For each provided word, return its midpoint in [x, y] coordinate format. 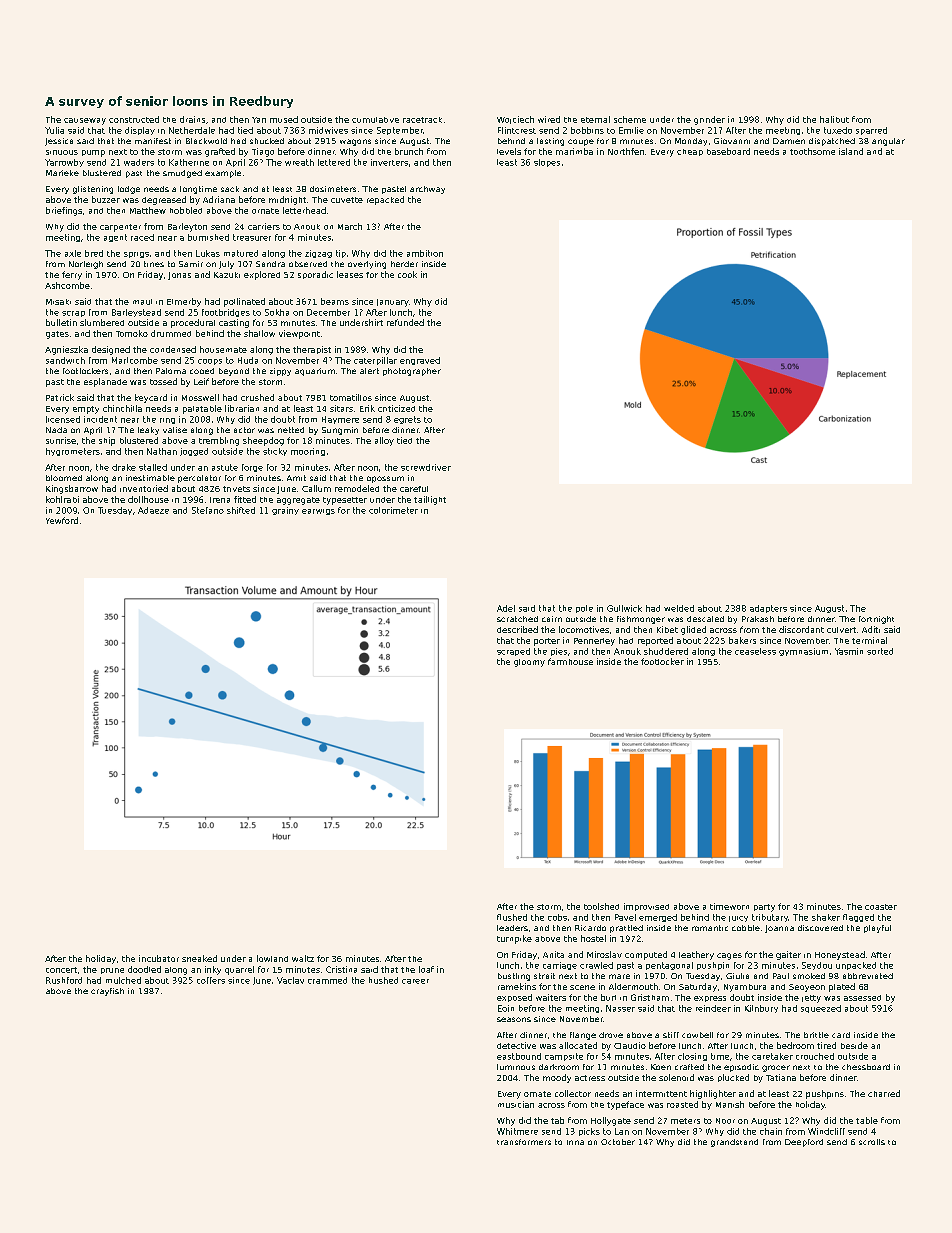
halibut [834, 119]
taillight [430, 500]
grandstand [734, 1143]
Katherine [189, 162]
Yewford [62, 520]
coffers [211, 980]
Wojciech [515, 120]
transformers [524, 1142]
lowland [272, 958]
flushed [512, 917]
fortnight [876, 620]
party [764, 908]
